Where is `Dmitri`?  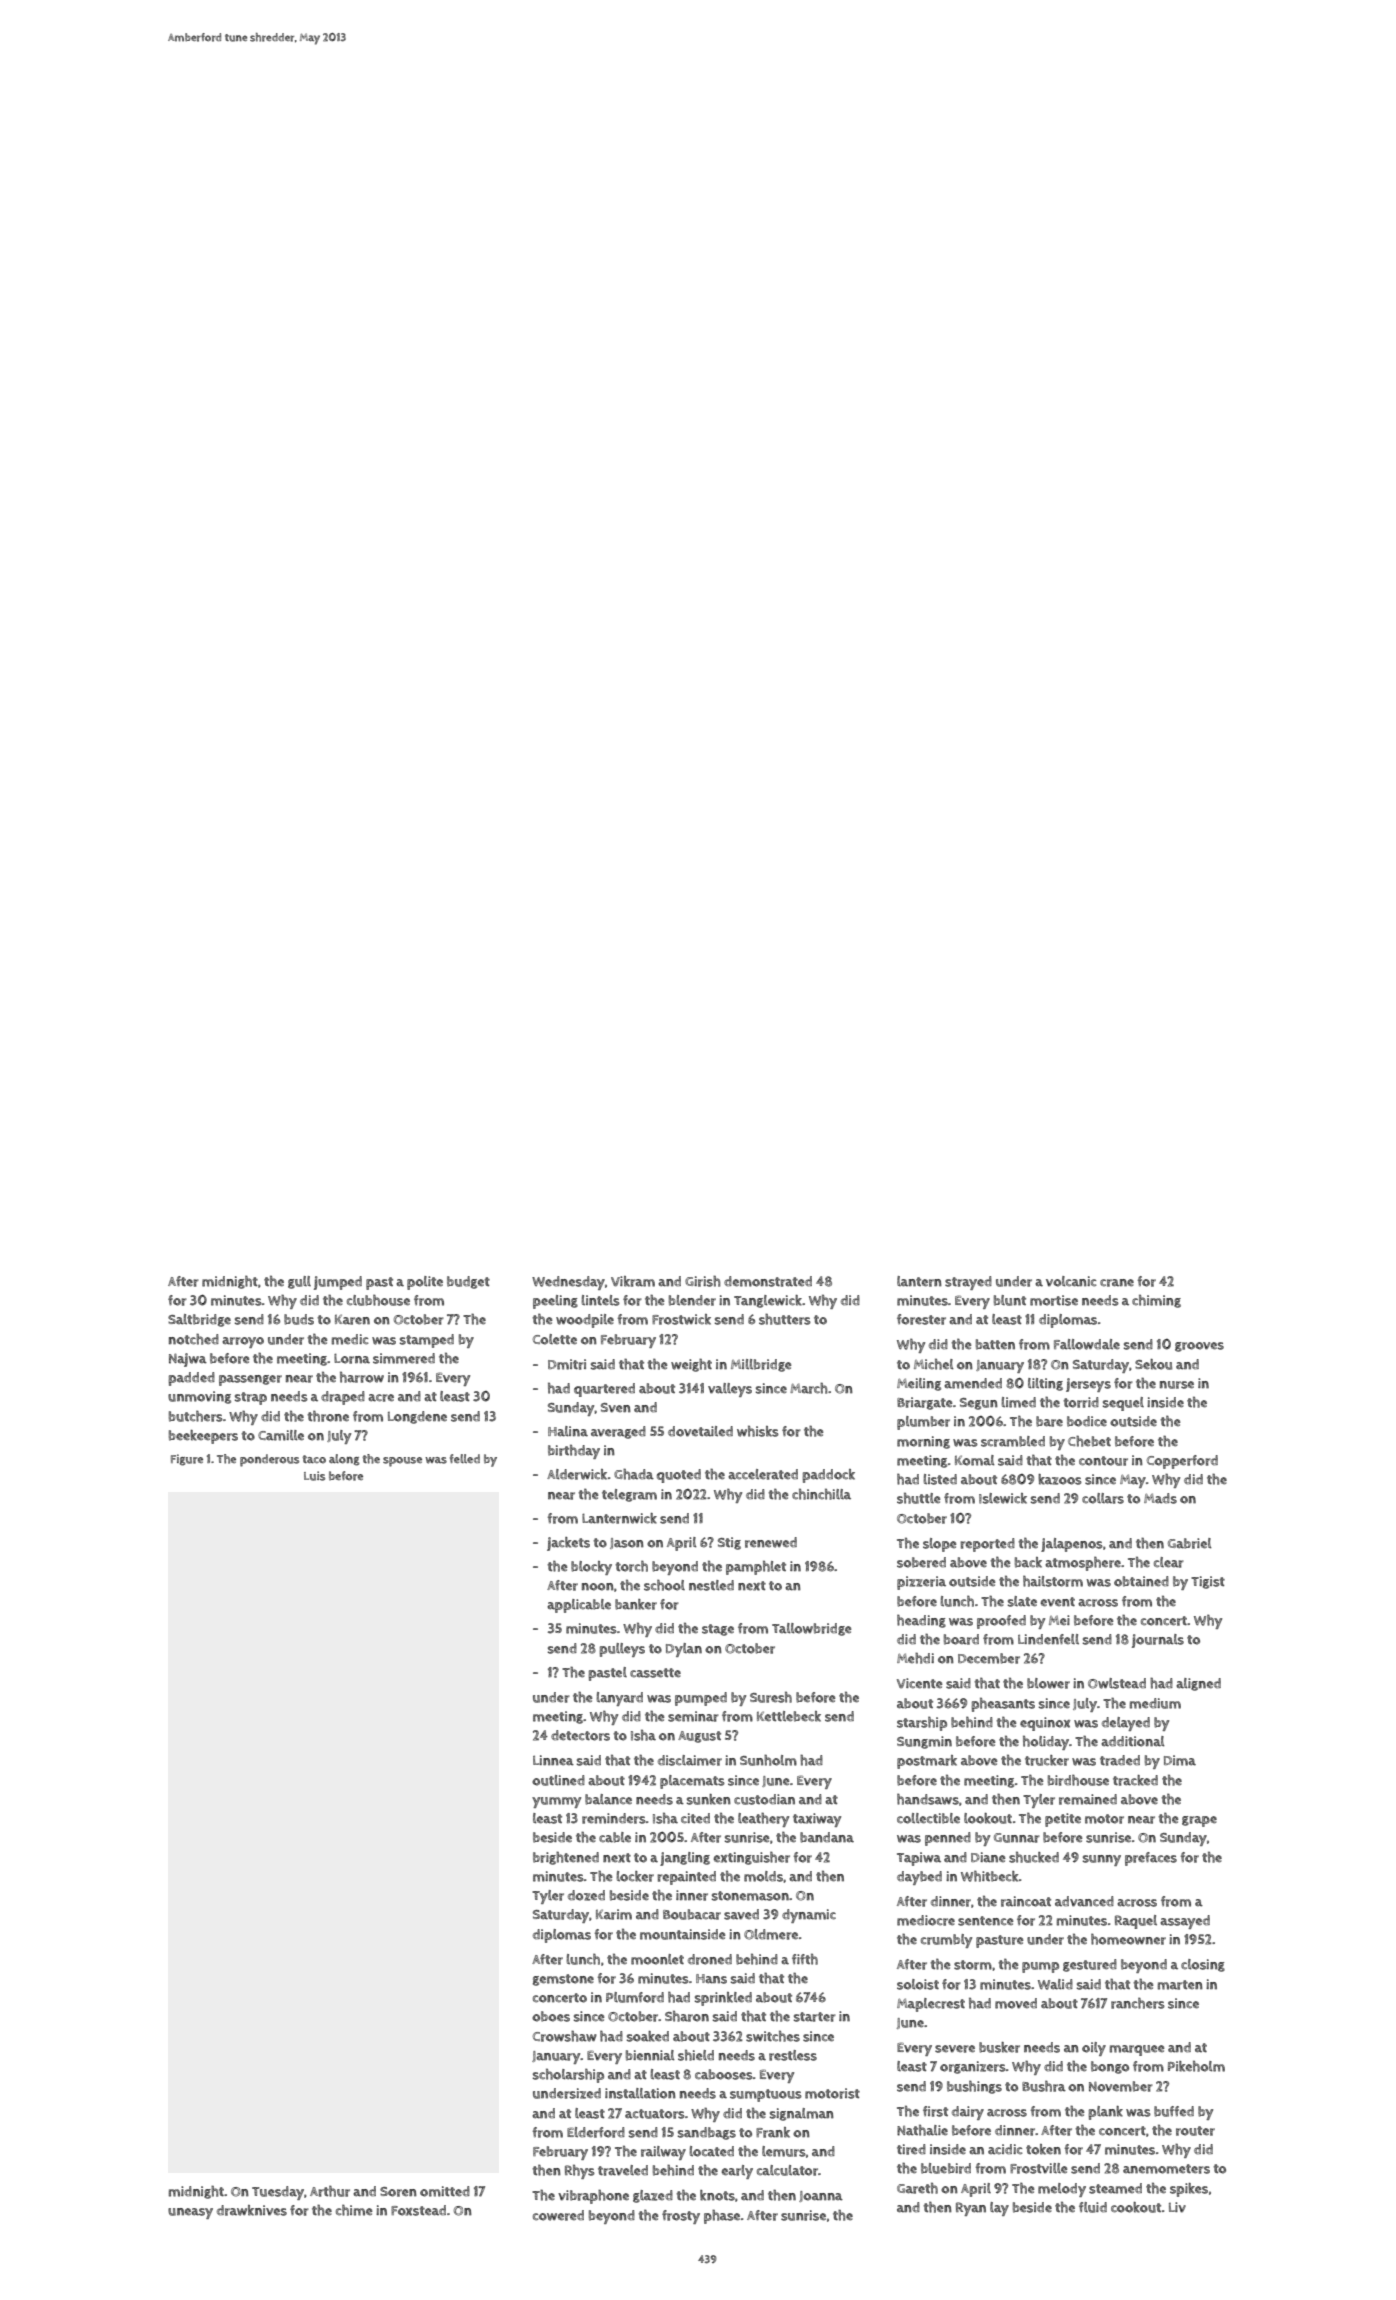
Dmitri is located at coordinates (567, 1364).
